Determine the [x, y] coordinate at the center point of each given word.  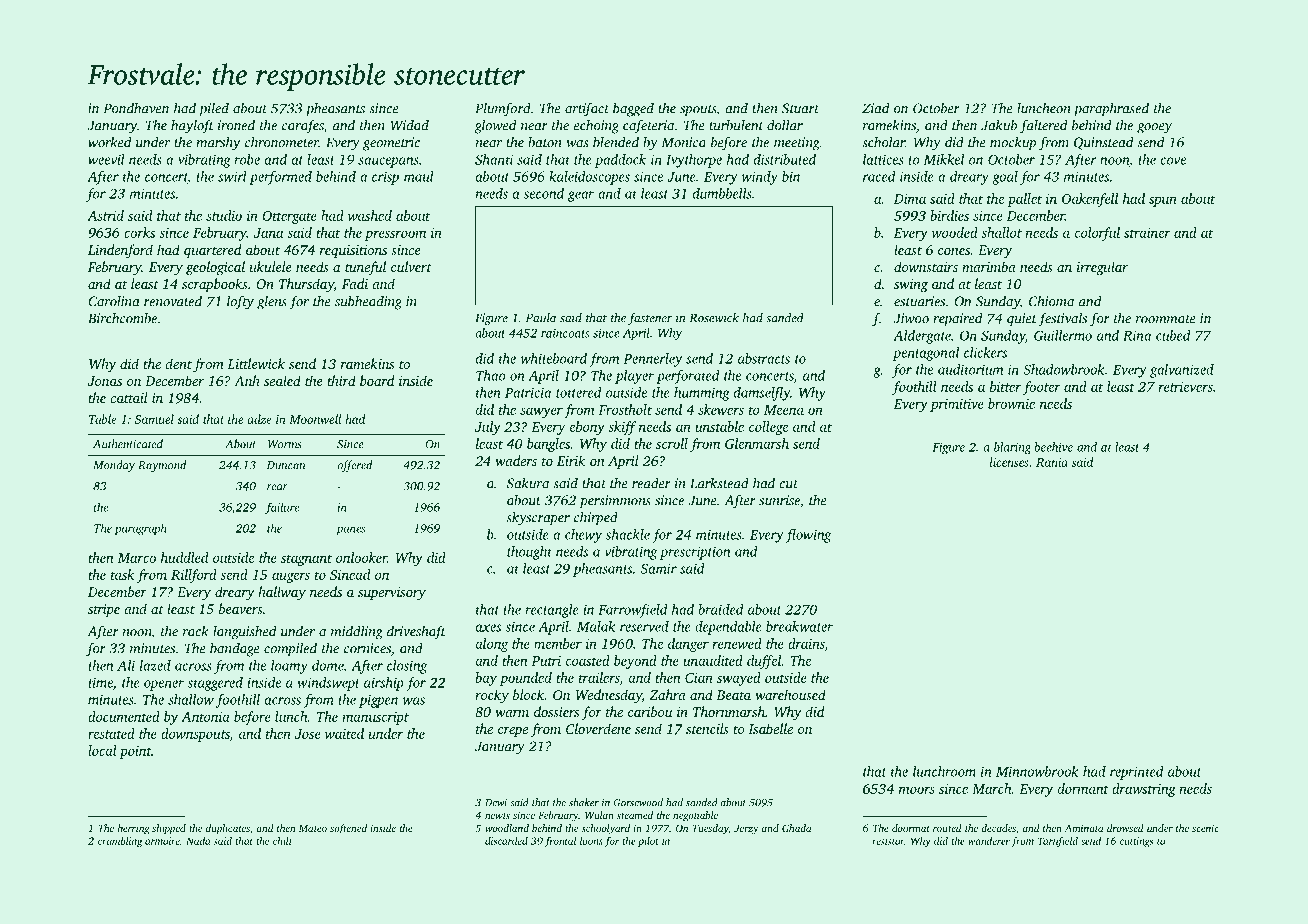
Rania [1052, 462]
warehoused [790, 694]
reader [651, 483]
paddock [620, 161]
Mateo [313, 828]
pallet [1024, 200]
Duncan [286, 465]
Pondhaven [136, 108]
